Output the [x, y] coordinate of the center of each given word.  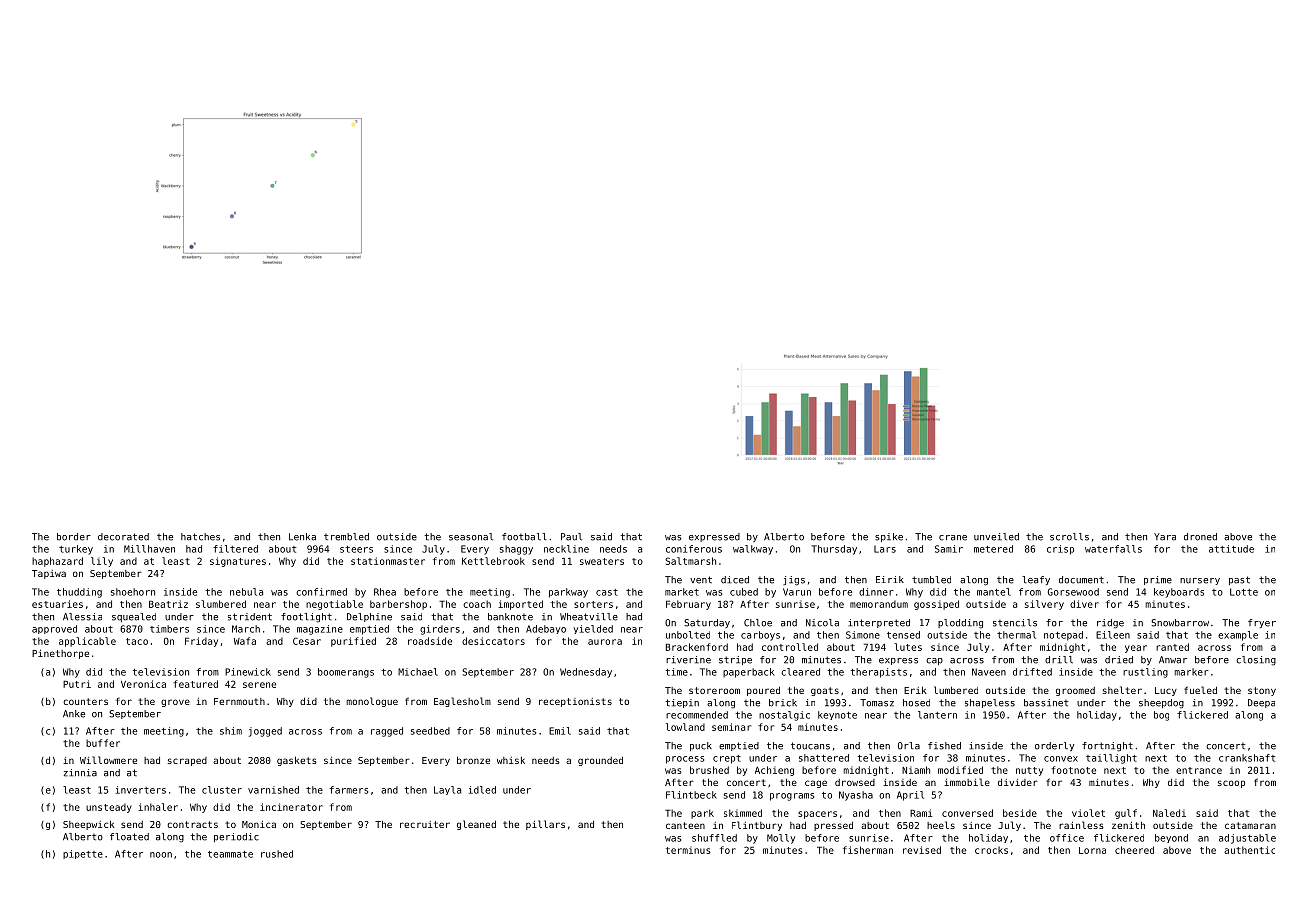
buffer [103, 743]
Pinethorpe [60, 654]
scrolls [1069, 537]
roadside [430, 641]
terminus [688, 850]
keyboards [1179, 593]
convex [1061, 759]
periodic [236, 837]
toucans [810, 746]
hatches [200, 537]
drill [1059, 660]
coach [477, 604]
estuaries [57, 604]
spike [889, 537]
